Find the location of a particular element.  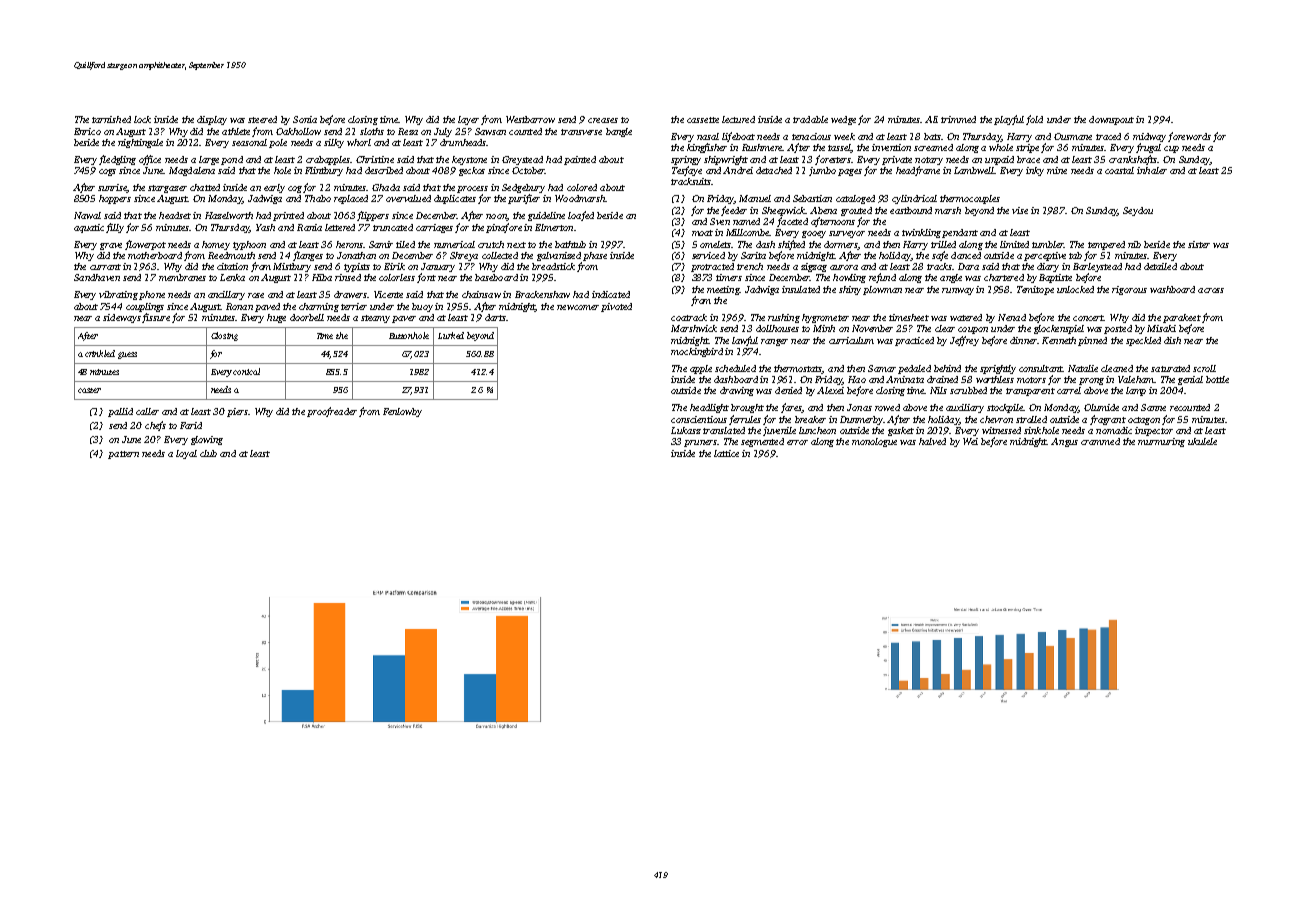

gooey is located at coordinates (814, 234).
